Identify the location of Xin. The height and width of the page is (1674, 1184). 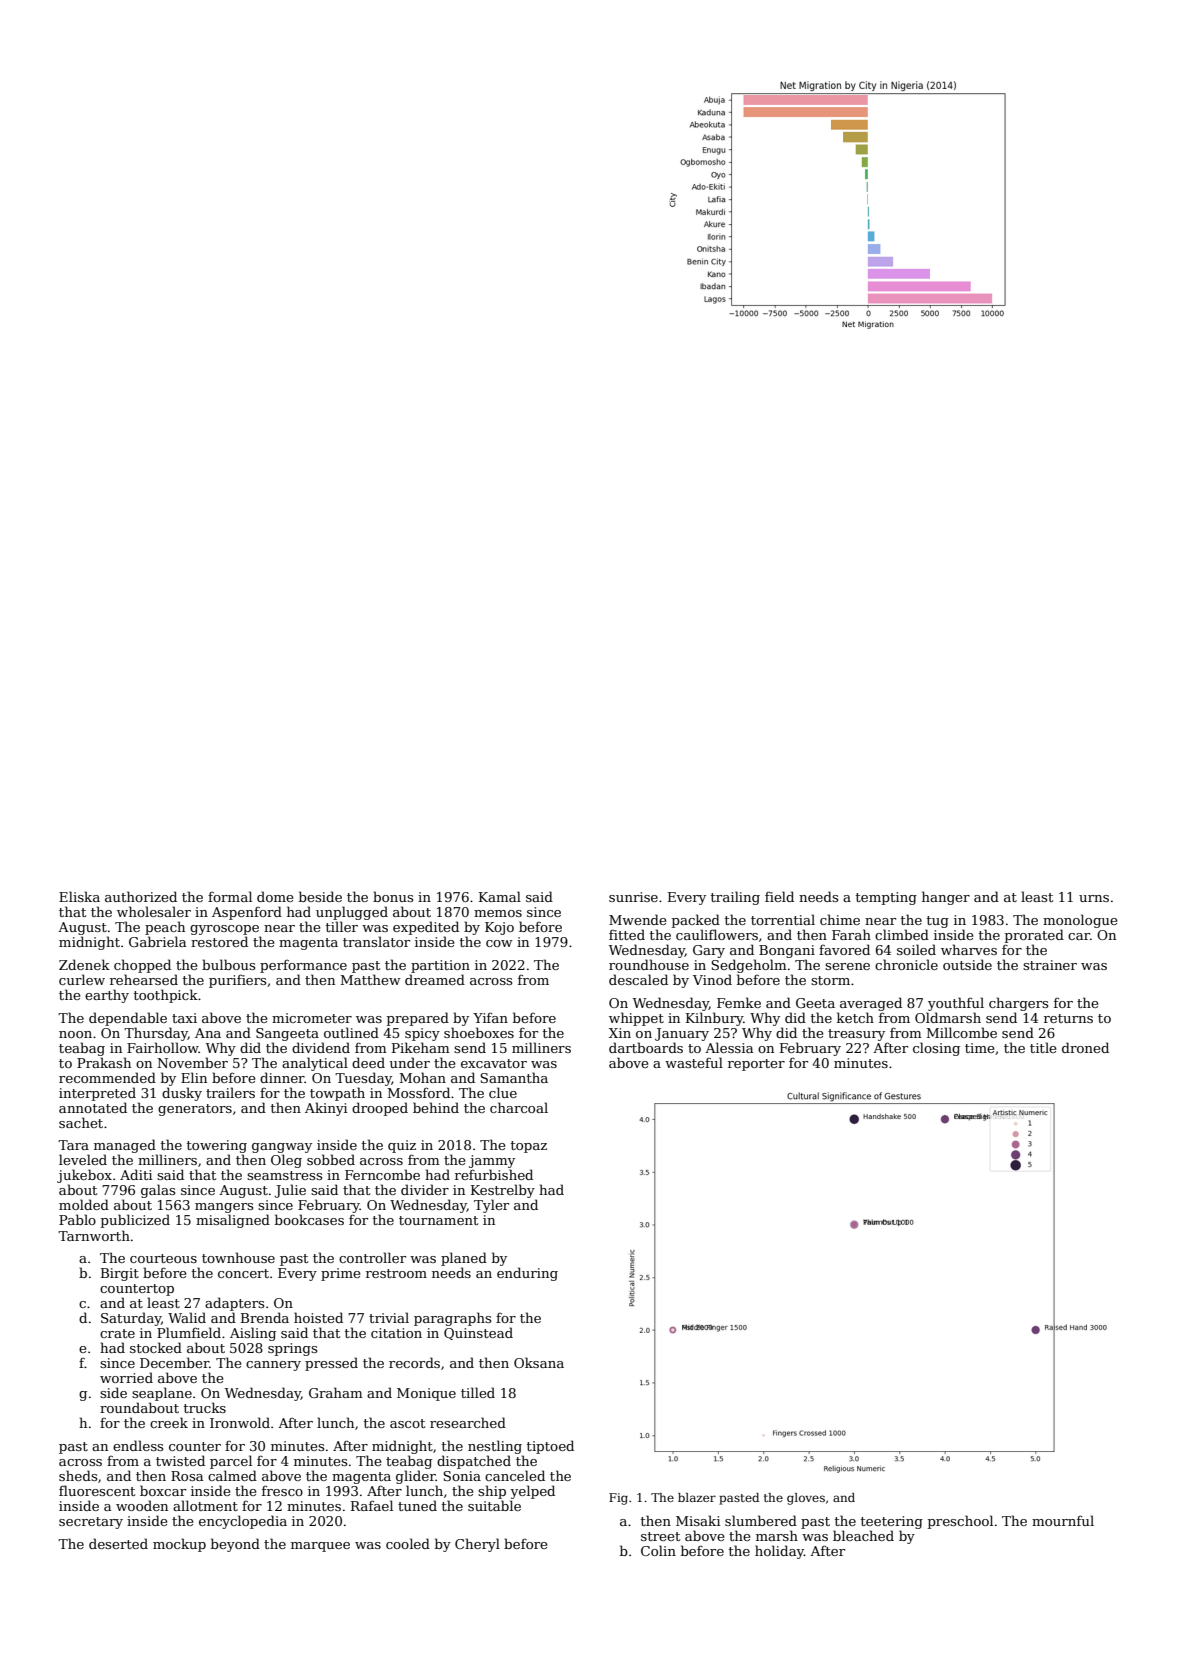
(620, 1033).
